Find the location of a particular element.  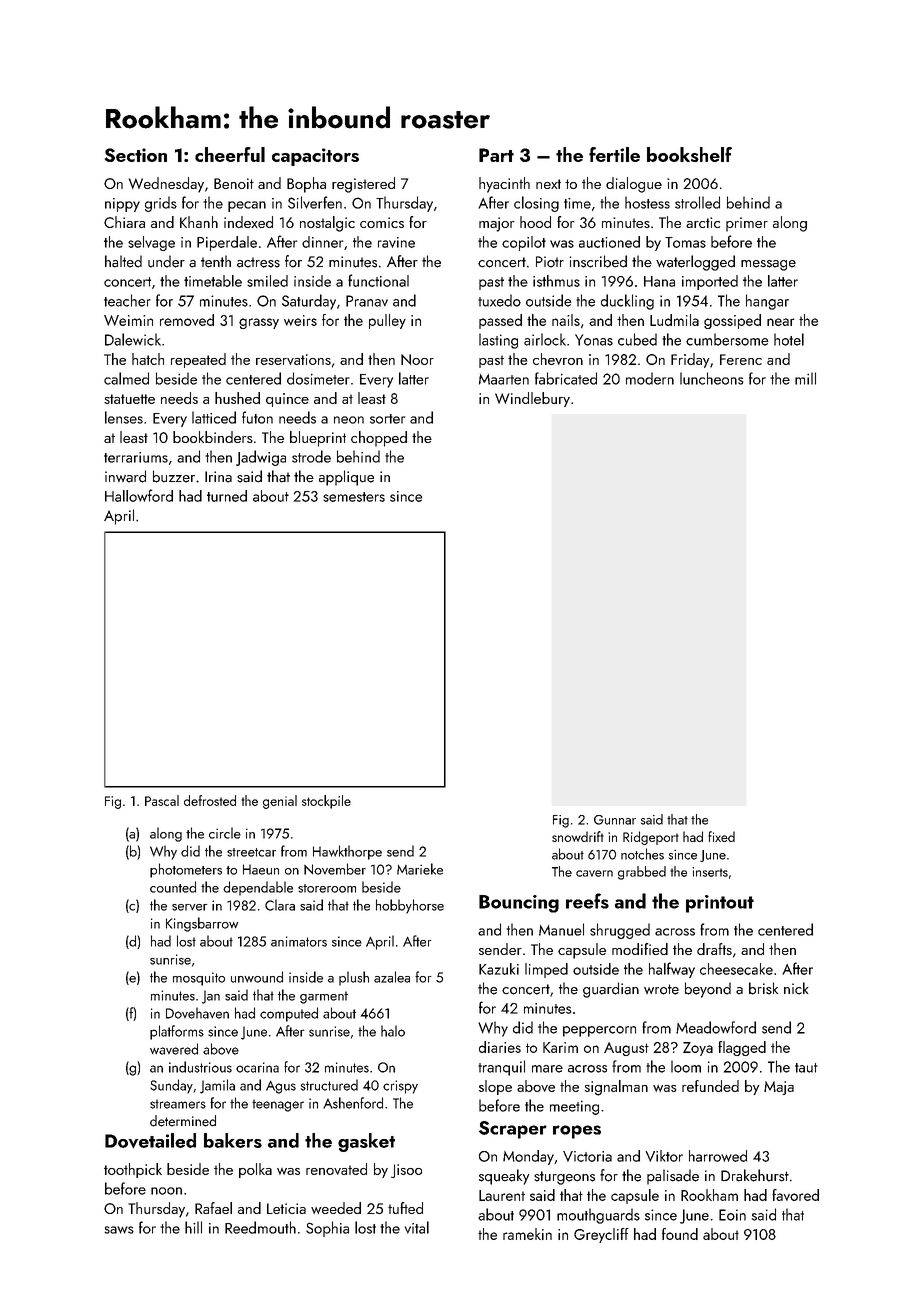

Gunnar is located at coordinates (615, 820).
